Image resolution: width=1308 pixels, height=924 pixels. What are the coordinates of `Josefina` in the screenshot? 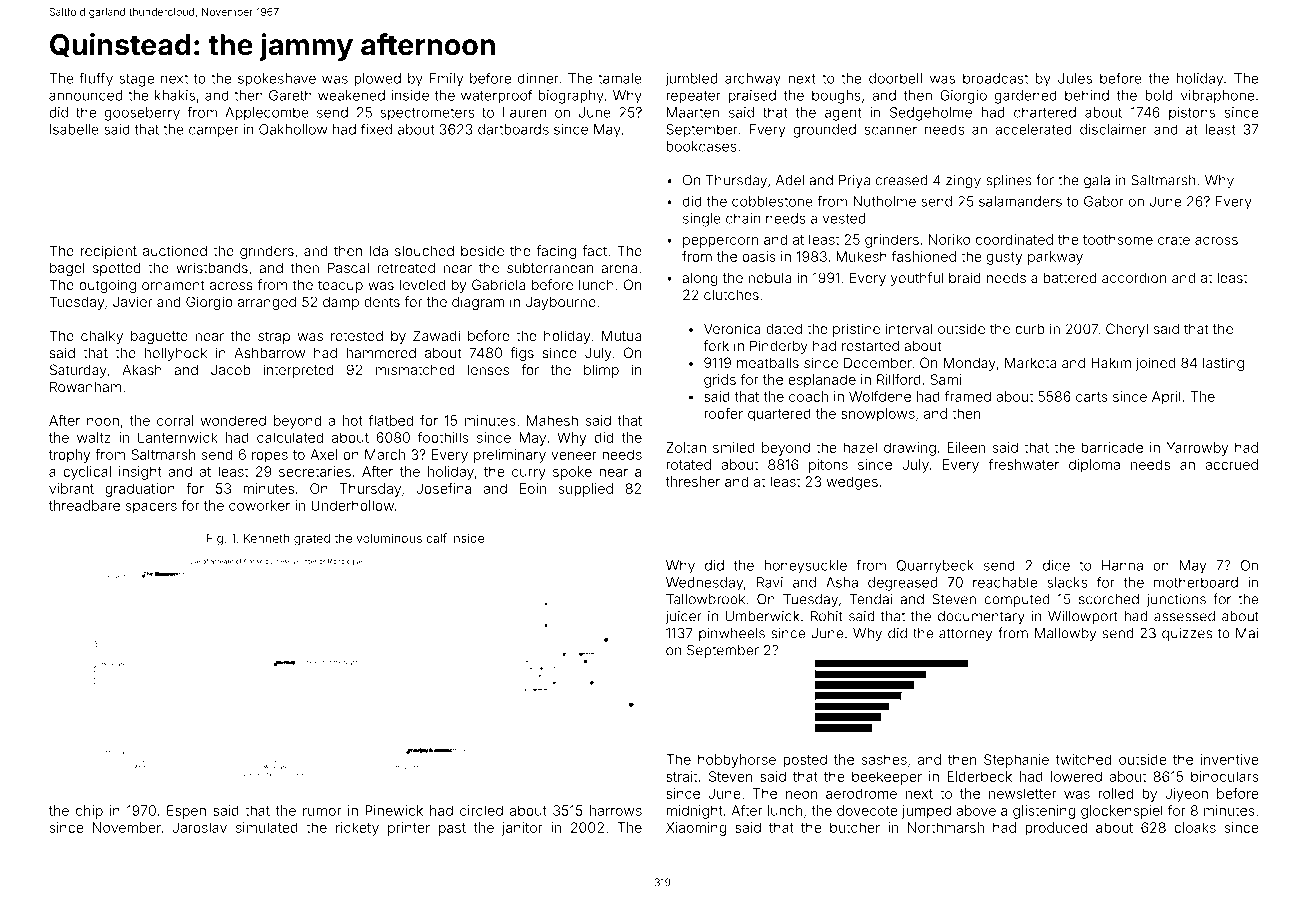 It's located at (443, 488).
